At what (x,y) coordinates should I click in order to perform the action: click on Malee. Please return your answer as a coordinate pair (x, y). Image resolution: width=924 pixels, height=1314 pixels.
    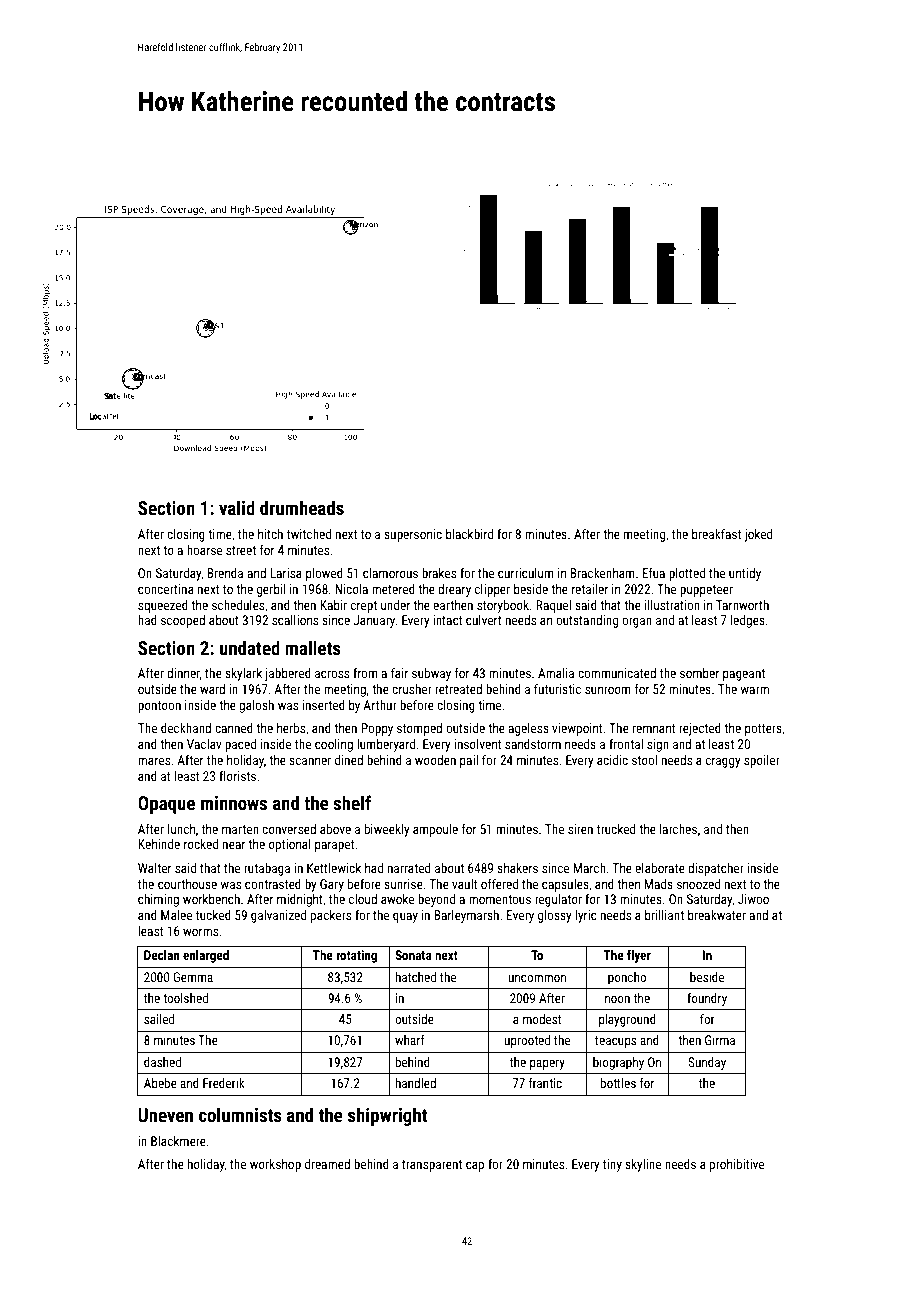
    Looking at the image, I should click on (176, 915).
